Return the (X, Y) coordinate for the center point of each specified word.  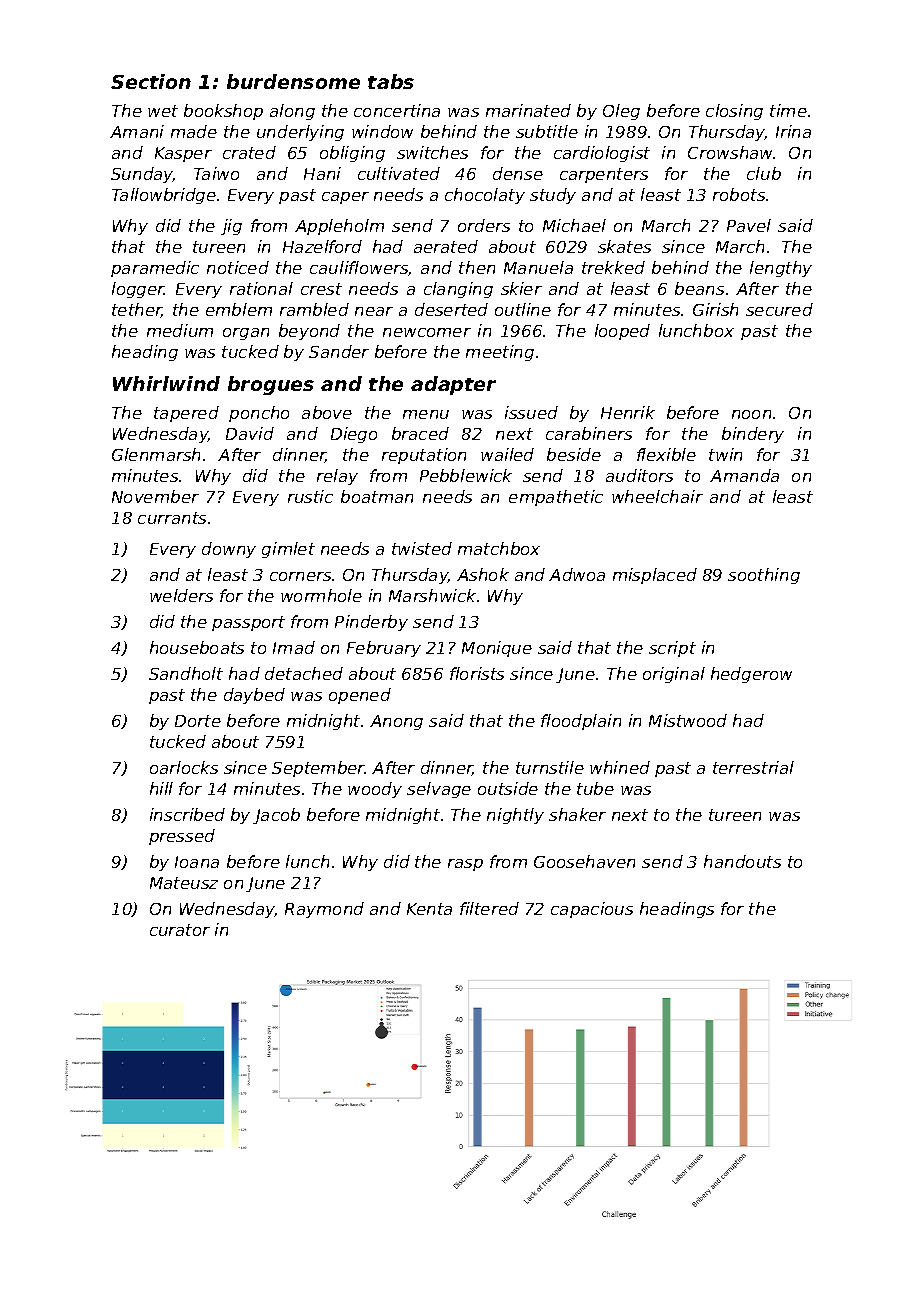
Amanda (744, 475)
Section (151, 81)
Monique (497, 649)
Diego (354, 435)
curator (180, 930)
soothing (764, 576)
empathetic (556, 498)
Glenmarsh (156, 454)
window (382, 131)
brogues (271, 385)
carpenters (604, 175)
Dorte (198, 721)
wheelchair (657, 496)
